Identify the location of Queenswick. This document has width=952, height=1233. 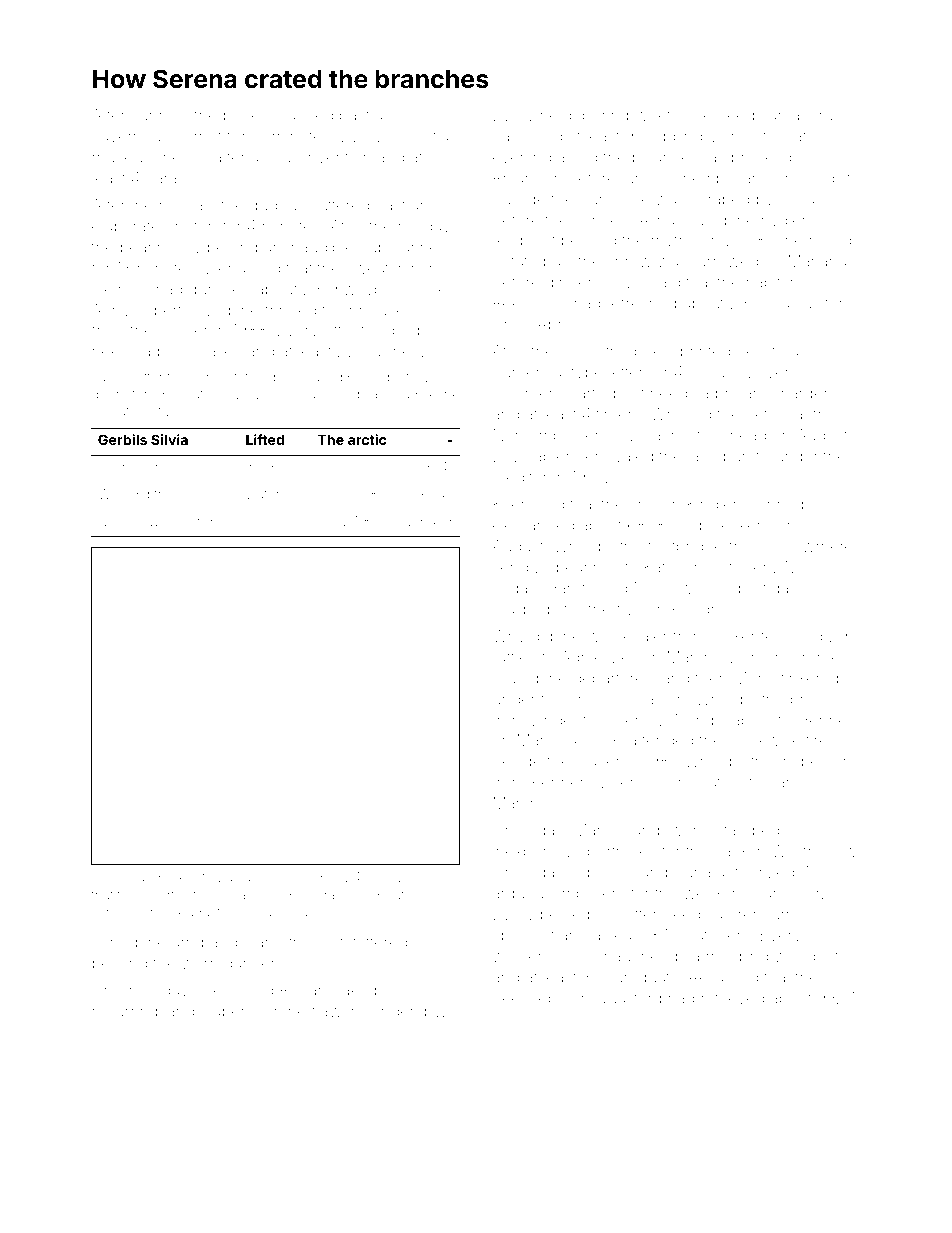
(138, 521).
